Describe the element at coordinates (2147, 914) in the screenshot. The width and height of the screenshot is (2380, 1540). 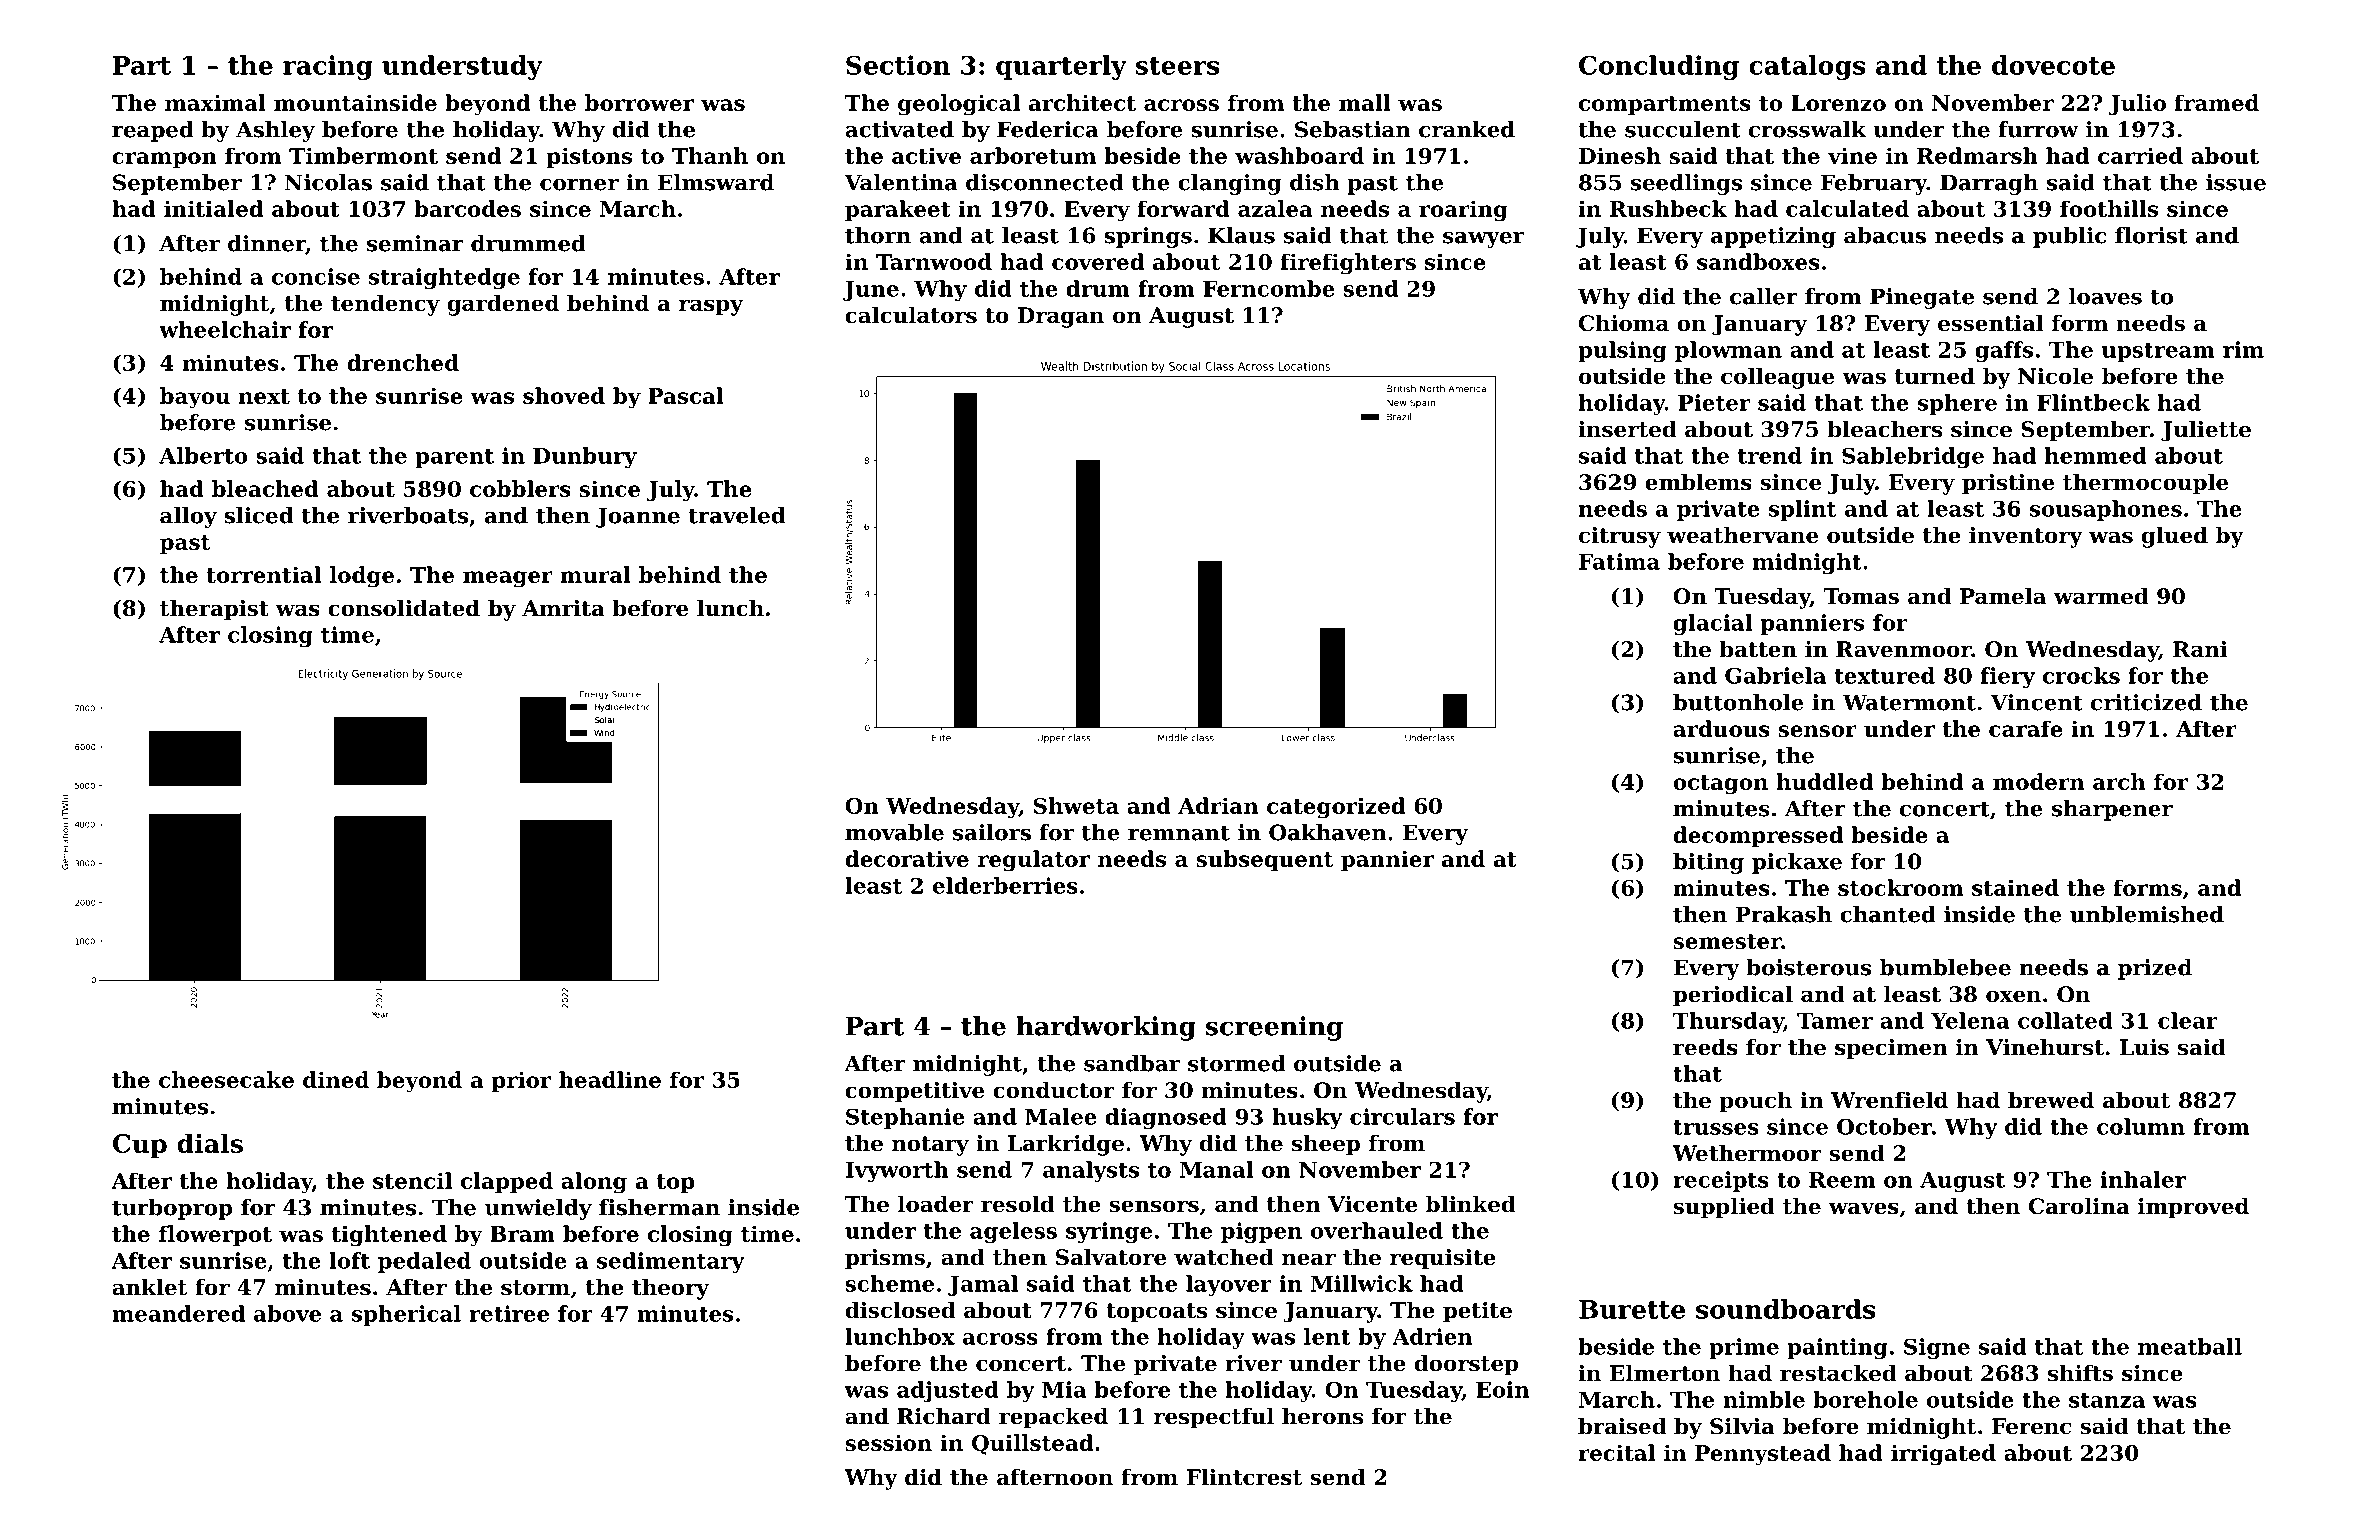
I see `unblemished` at that location.
